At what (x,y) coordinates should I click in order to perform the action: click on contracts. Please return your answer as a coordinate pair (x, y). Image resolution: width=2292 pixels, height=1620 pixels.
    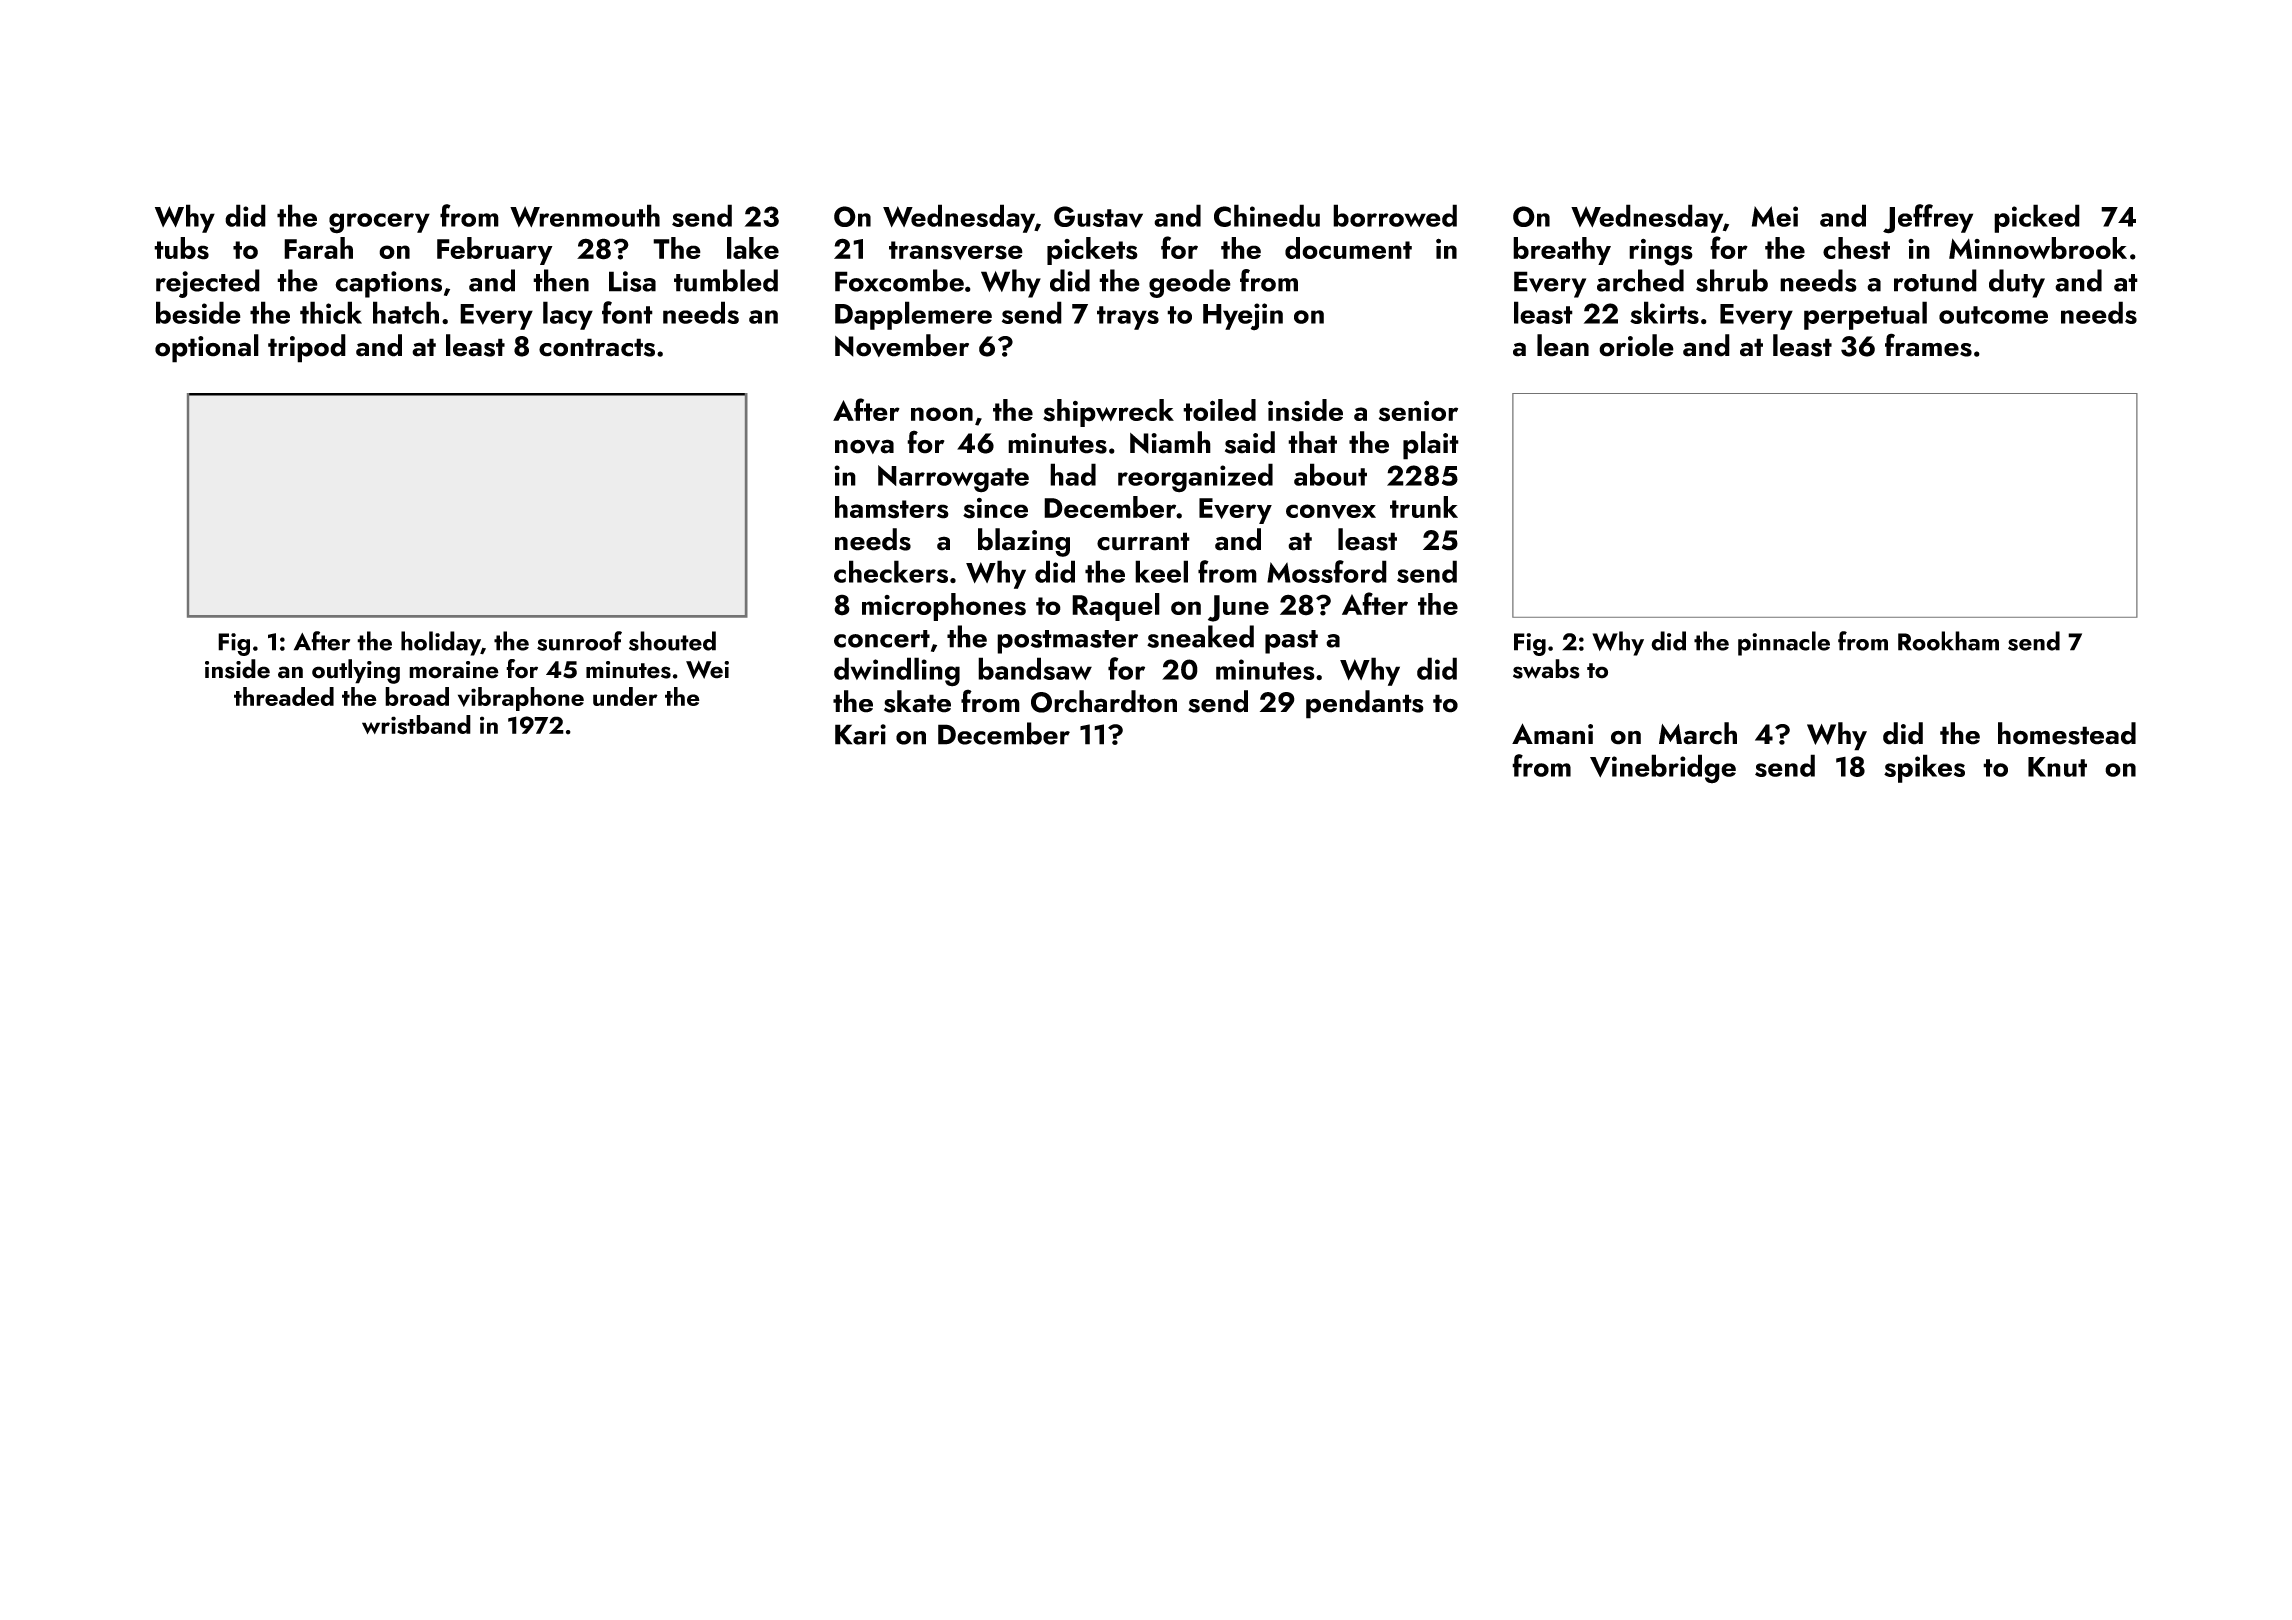
    Looking at the image, I should click on (597, 347).
